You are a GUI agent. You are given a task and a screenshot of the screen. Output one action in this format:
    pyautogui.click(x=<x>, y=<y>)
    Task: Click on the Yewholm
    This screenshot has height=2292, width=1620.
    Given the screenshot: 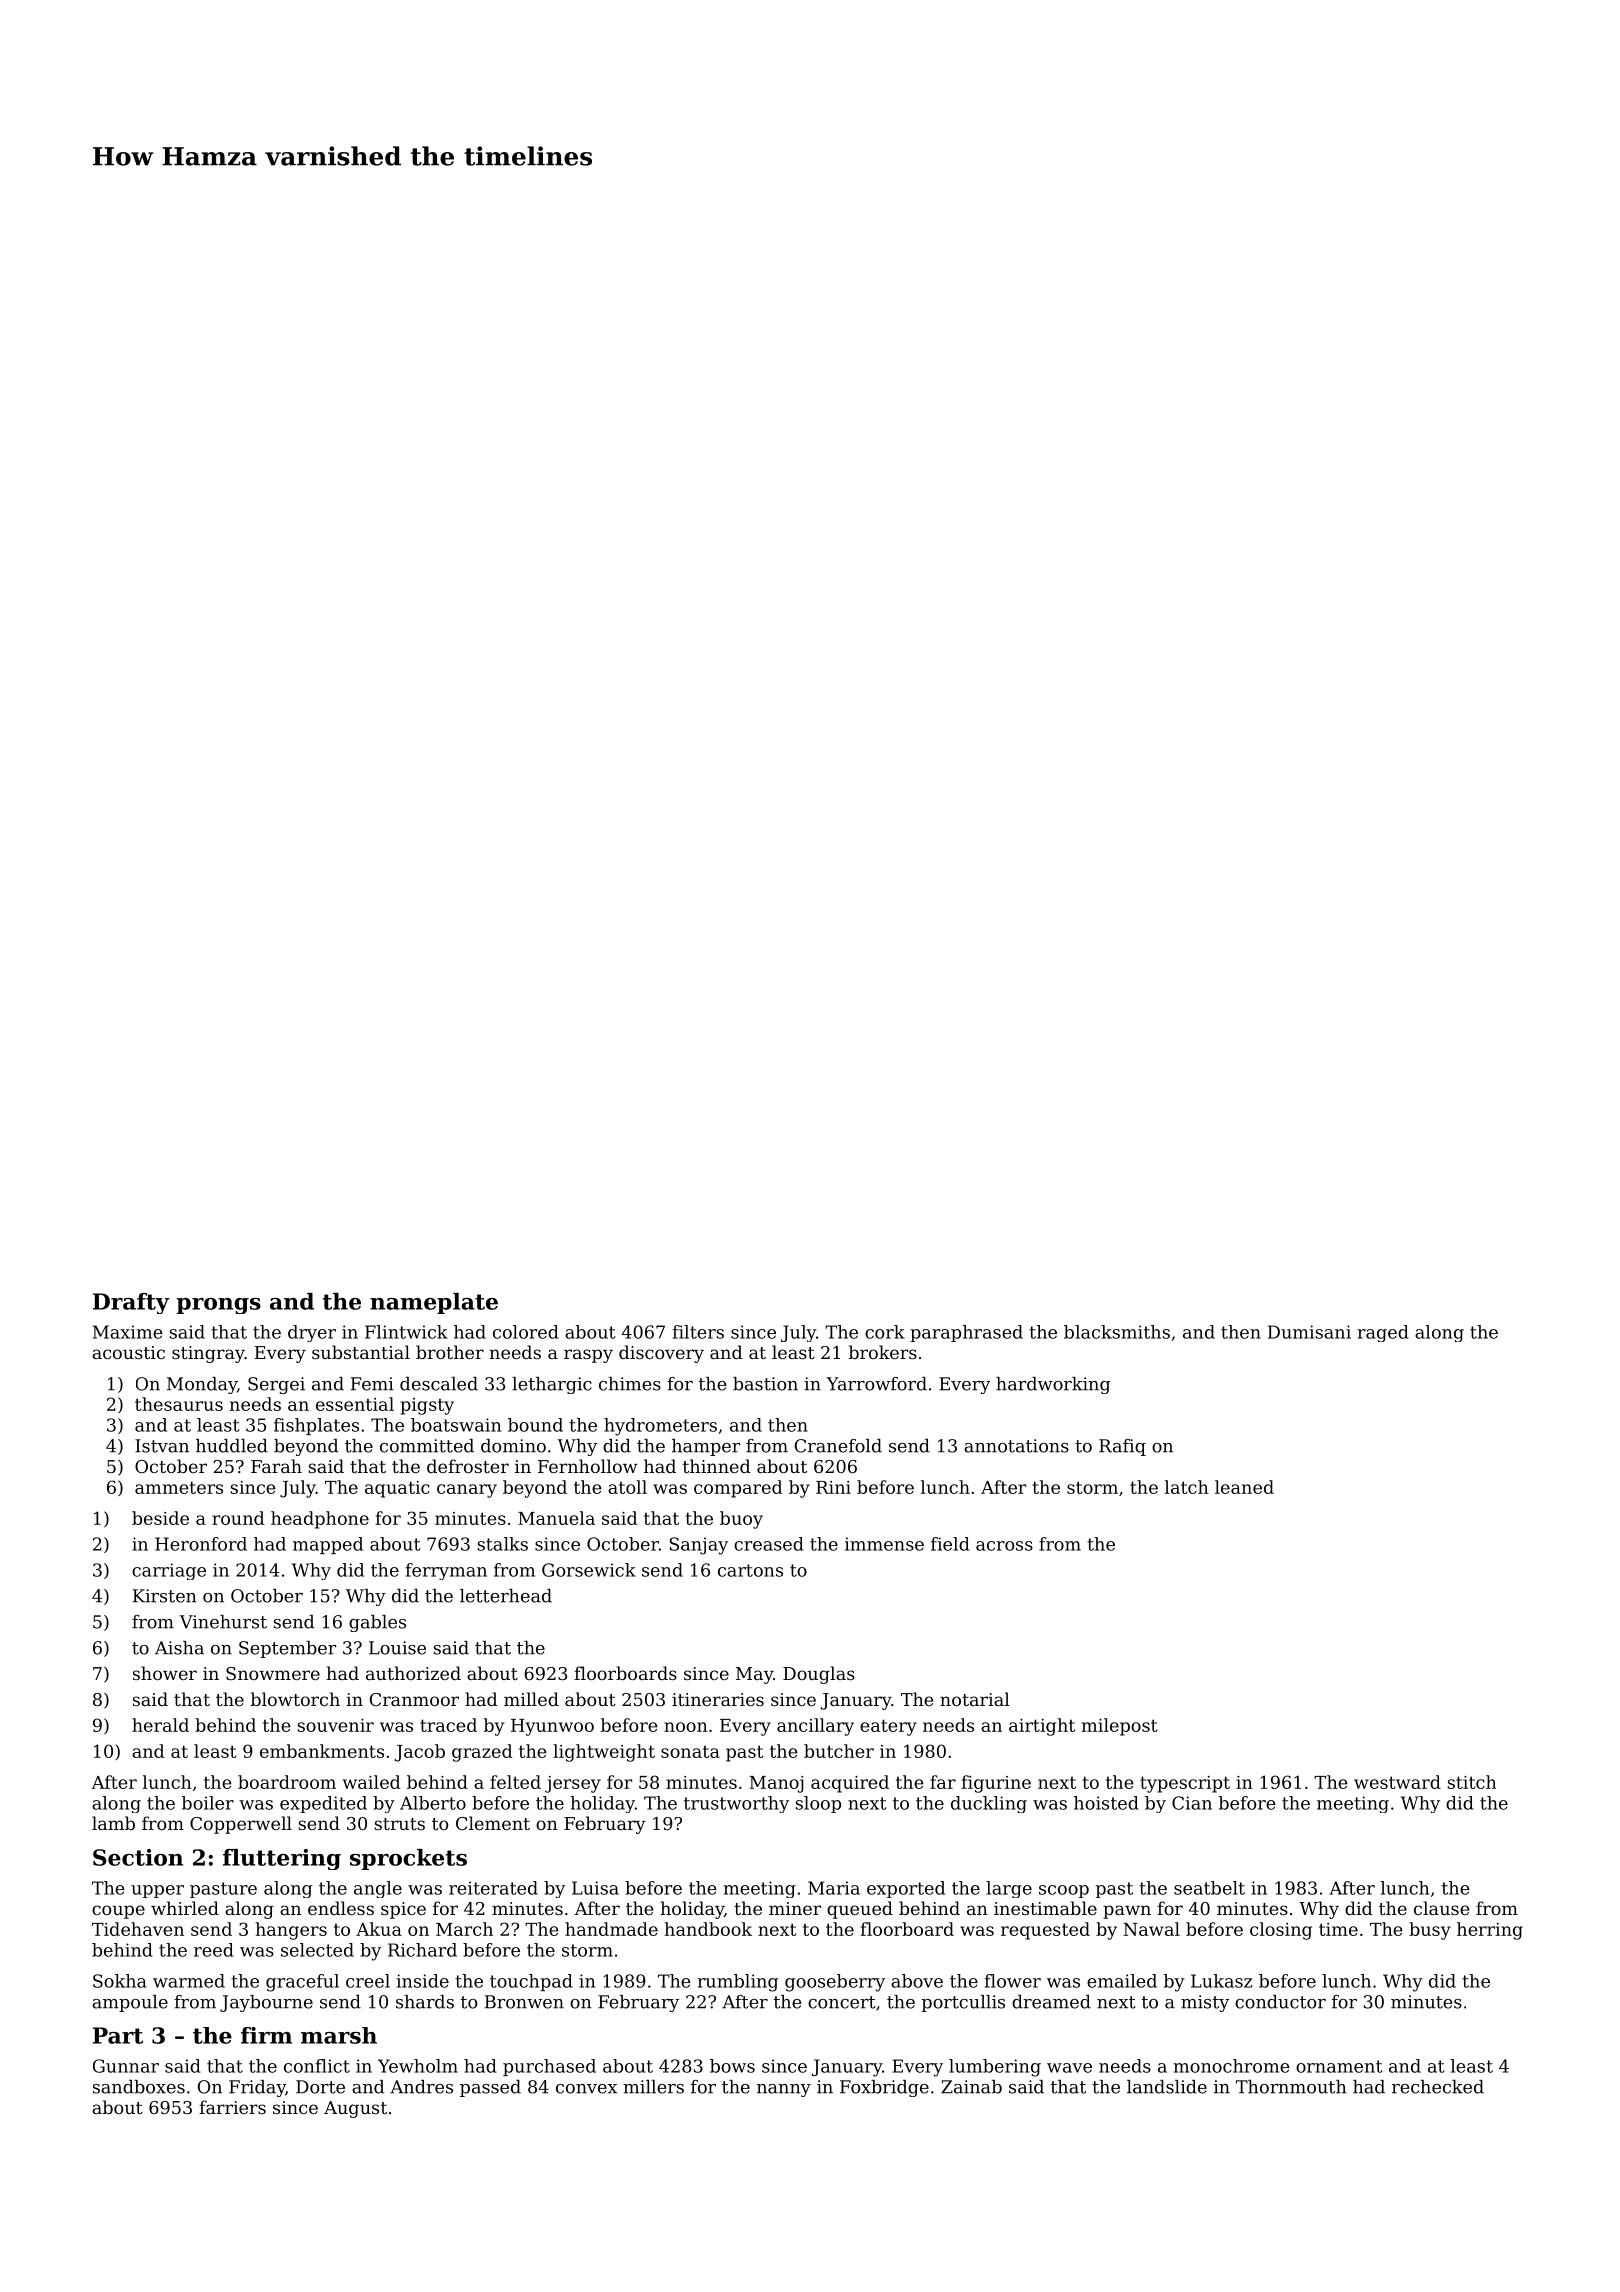 What is the action you would take?
    pyautogui.click(x=418, y=2066)
